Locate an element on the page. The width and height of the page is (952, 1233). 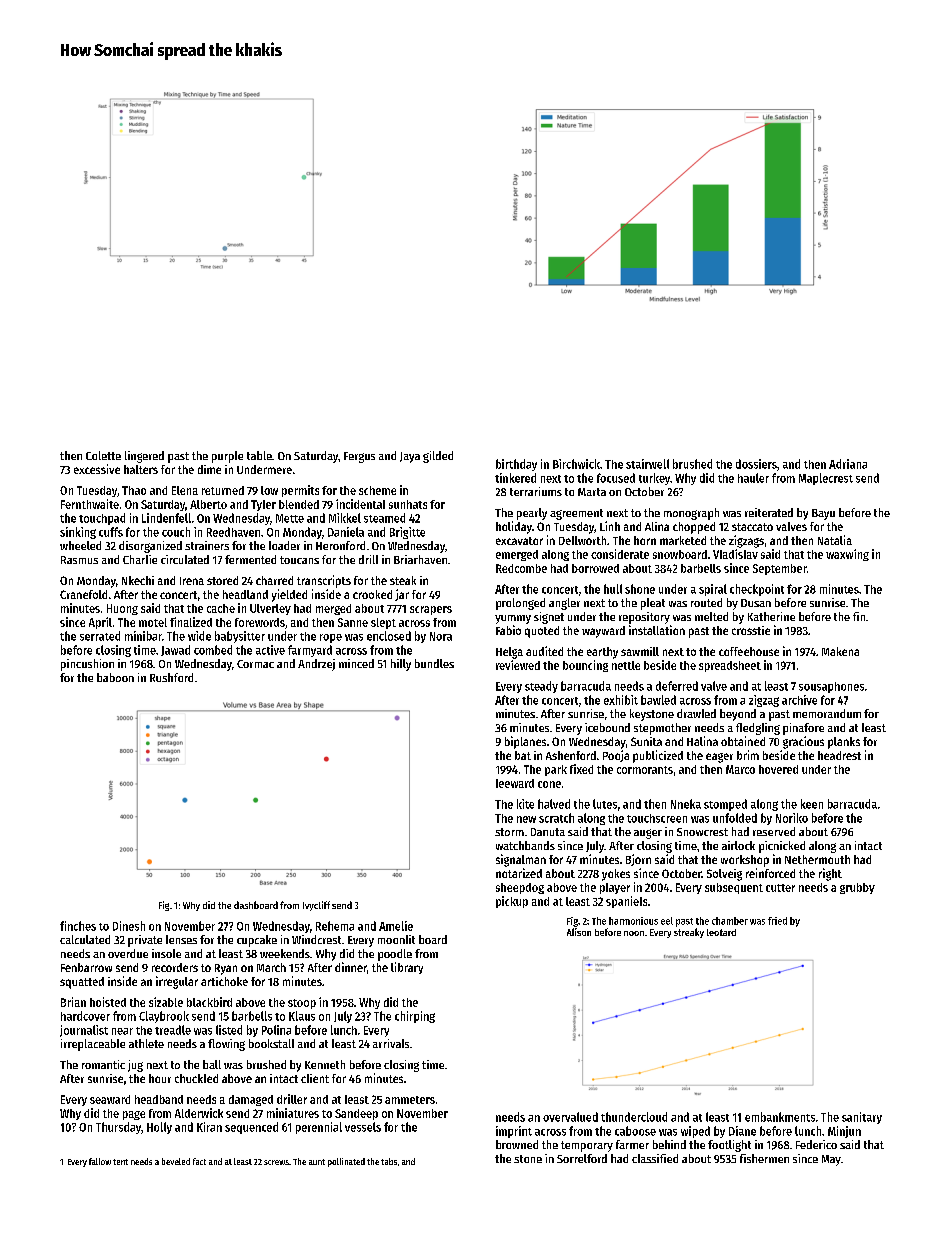
Alderwick is located at coordinates (199, 1113).
